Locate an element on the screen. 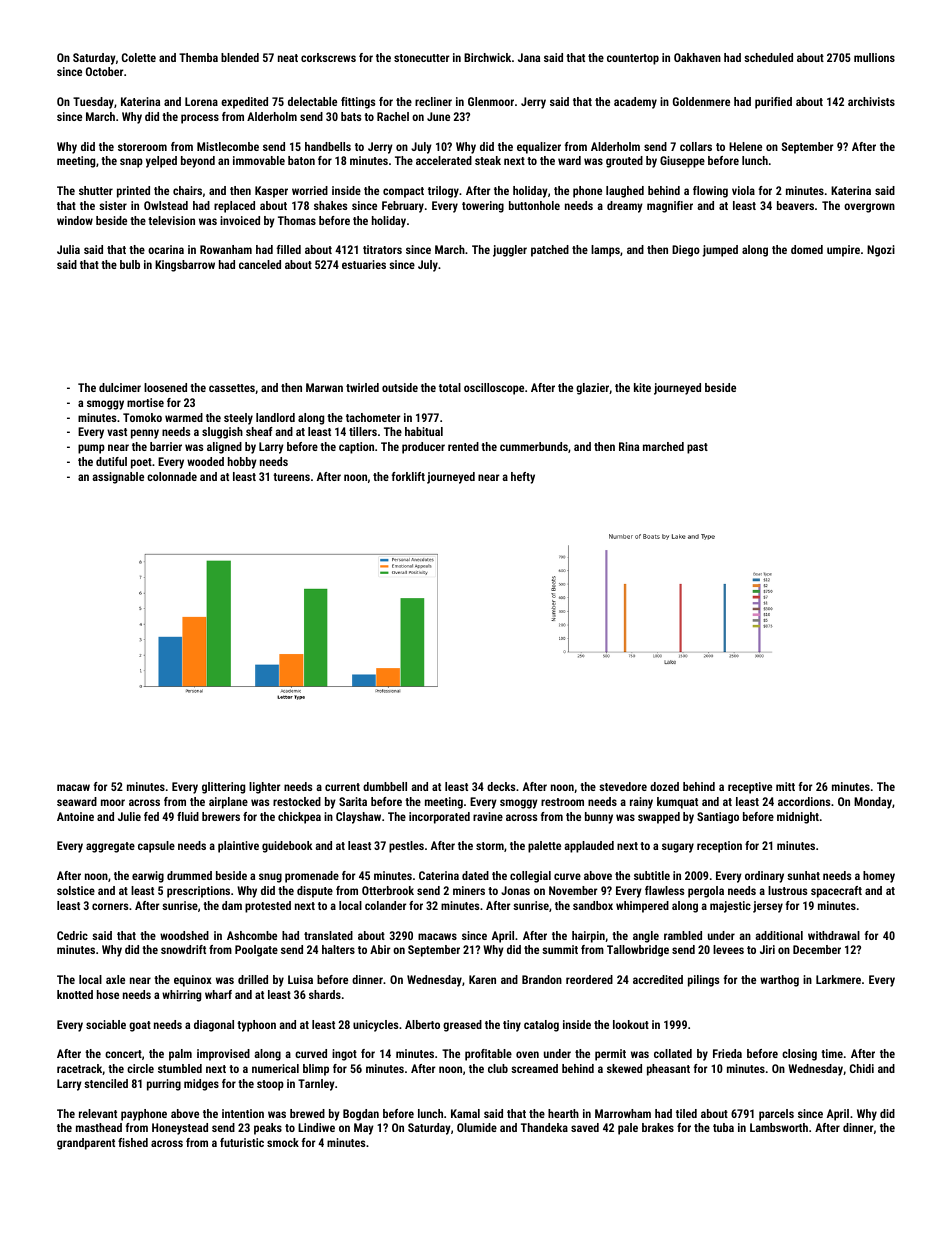 The width and height of the screenshot is (952, 1233). bulb is located at coordinates (130, 264).
